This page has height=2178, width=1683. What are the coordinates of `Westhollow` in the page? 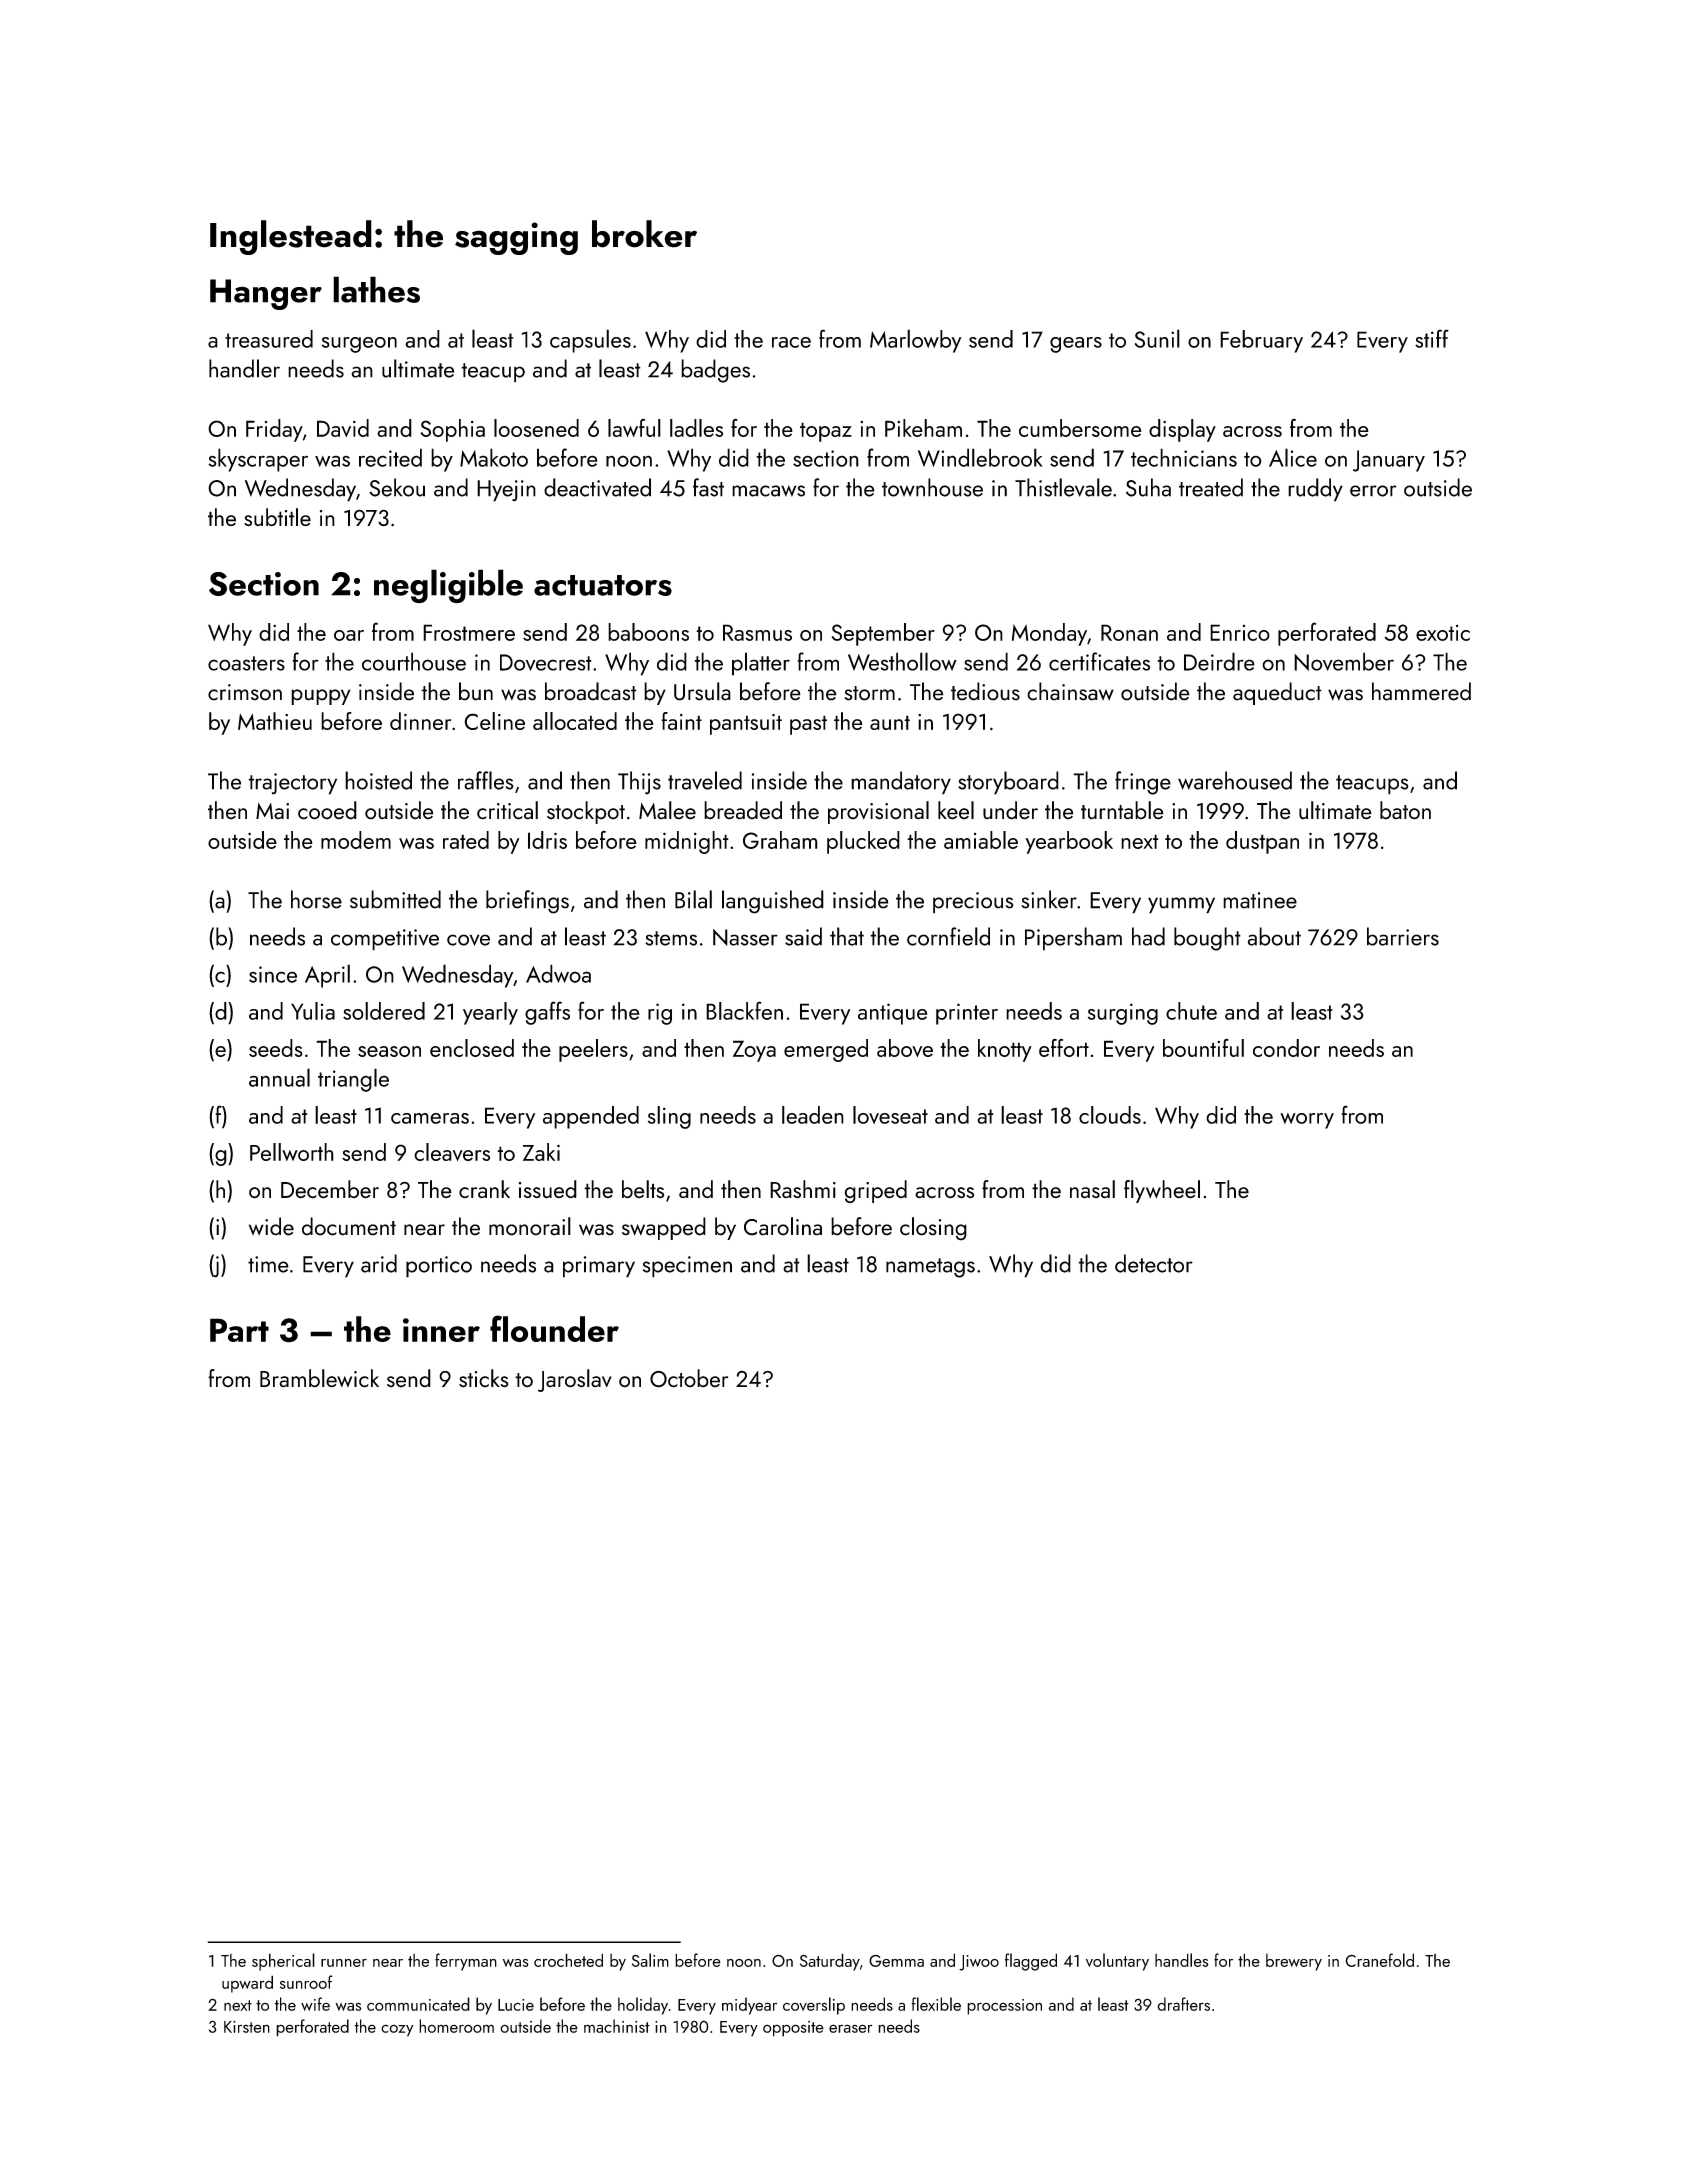 It's located at (902, 661).
